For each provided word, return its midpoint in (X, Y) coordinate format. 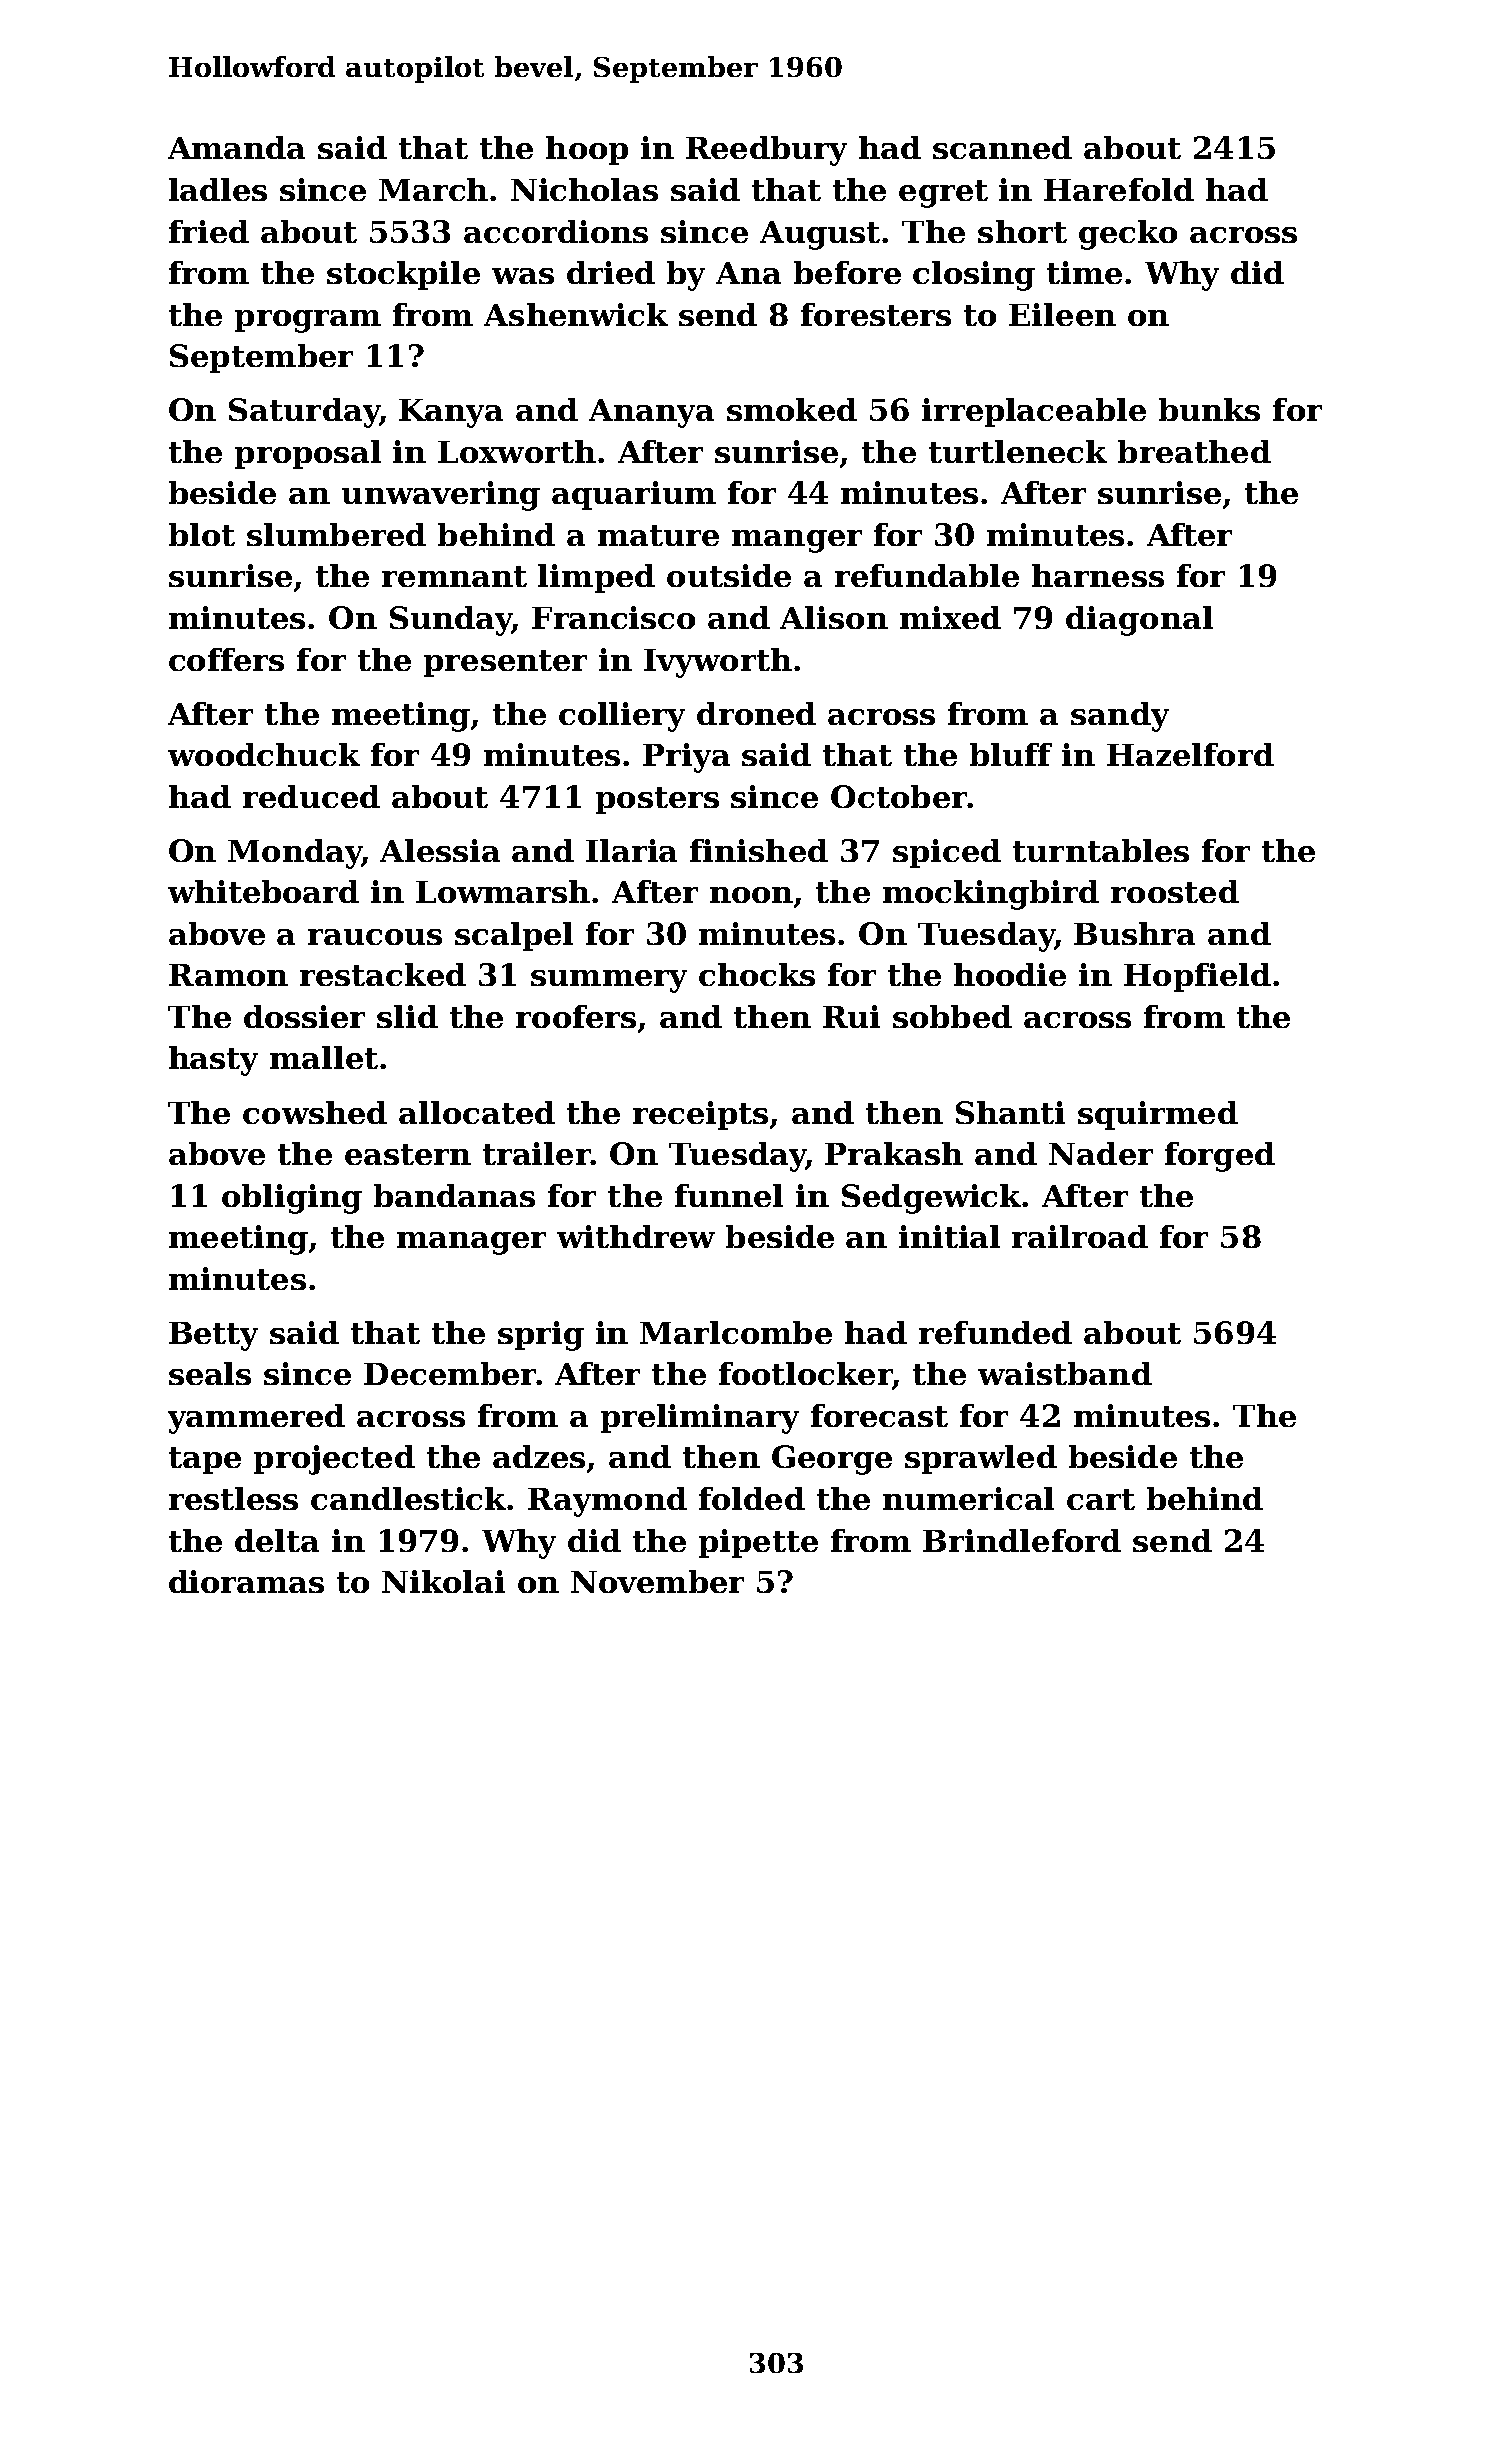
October (899, 796)
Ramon (228, 975)
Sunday (451, 621)
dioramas (246, 1581)
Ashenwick (576, 314)
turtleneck (1018, 451)
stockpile (403, 275)
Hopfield (1197, 977)
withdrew (636, 1236)
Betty (213, 1336)
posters (657, 800)
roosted (1175, 891)
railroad (1080, 1236)
